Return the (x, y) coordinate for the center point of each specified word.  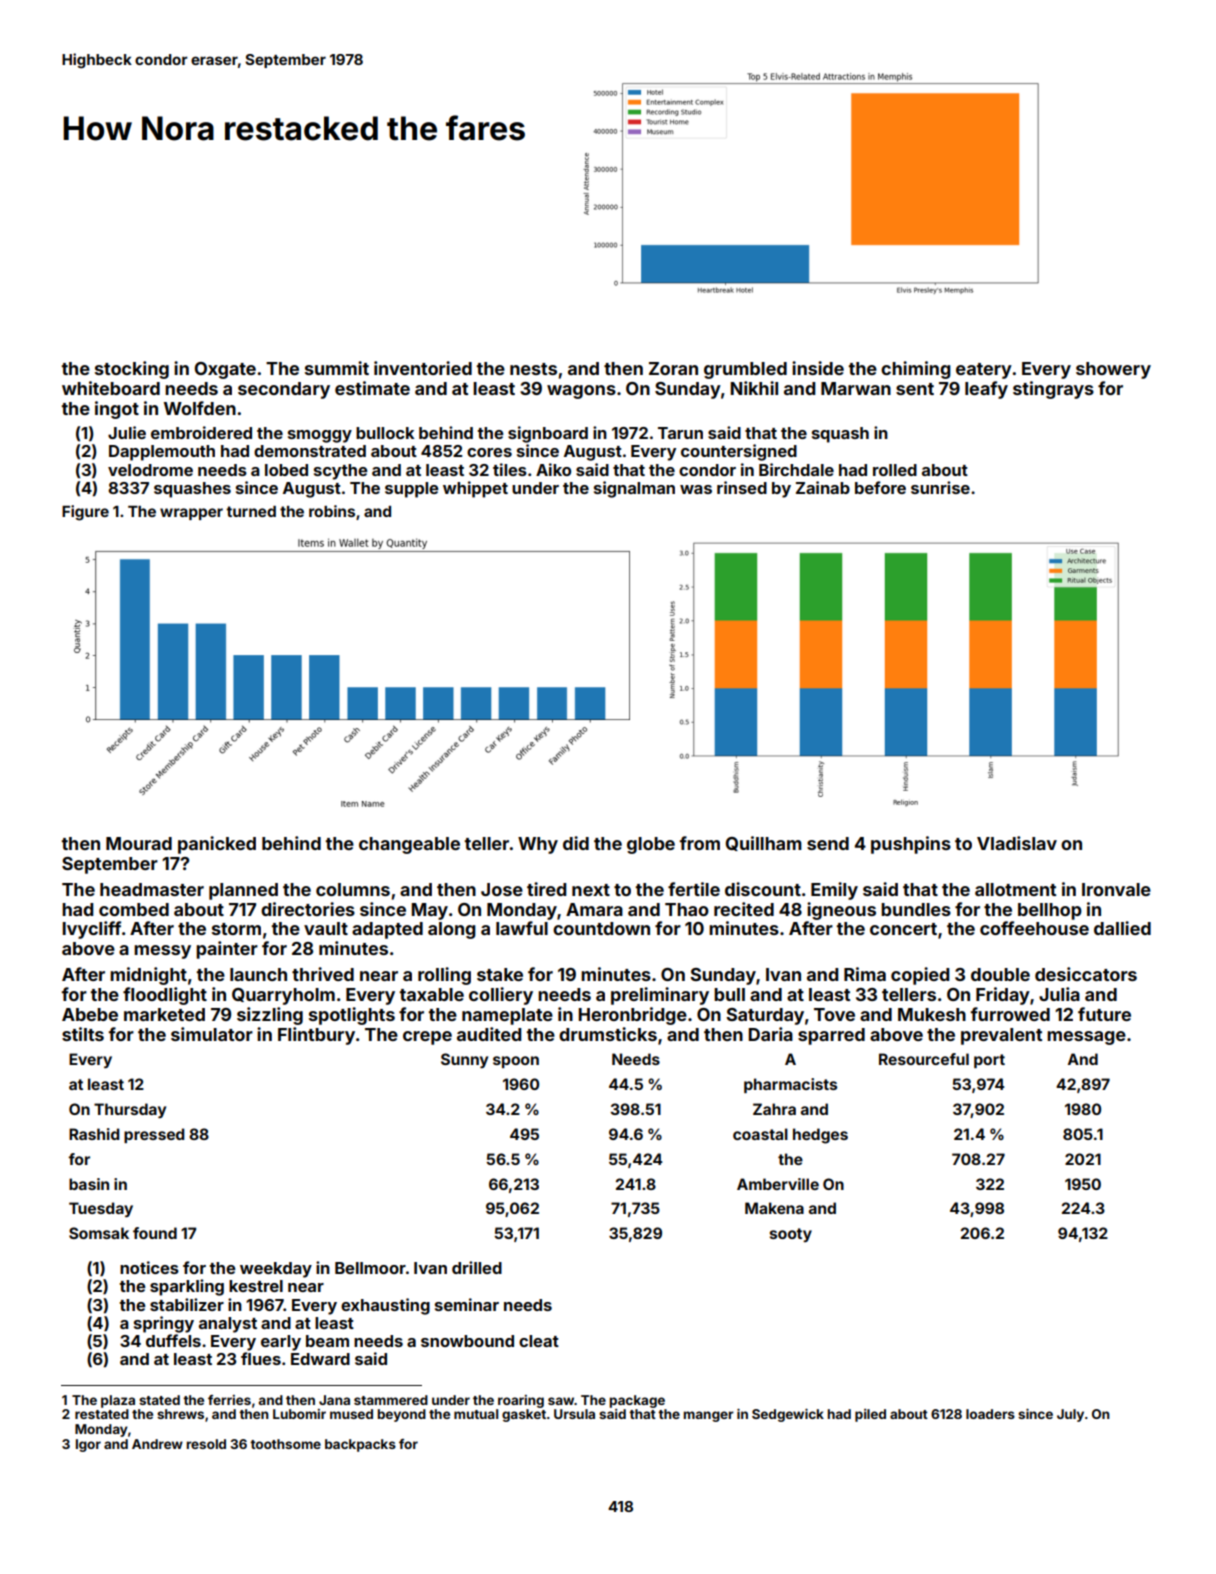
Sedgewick (788, 1415)
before (880, 487)
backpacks (360, 1445)
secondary (284, 390)
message (1086, 1038)
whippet (475, 489)
